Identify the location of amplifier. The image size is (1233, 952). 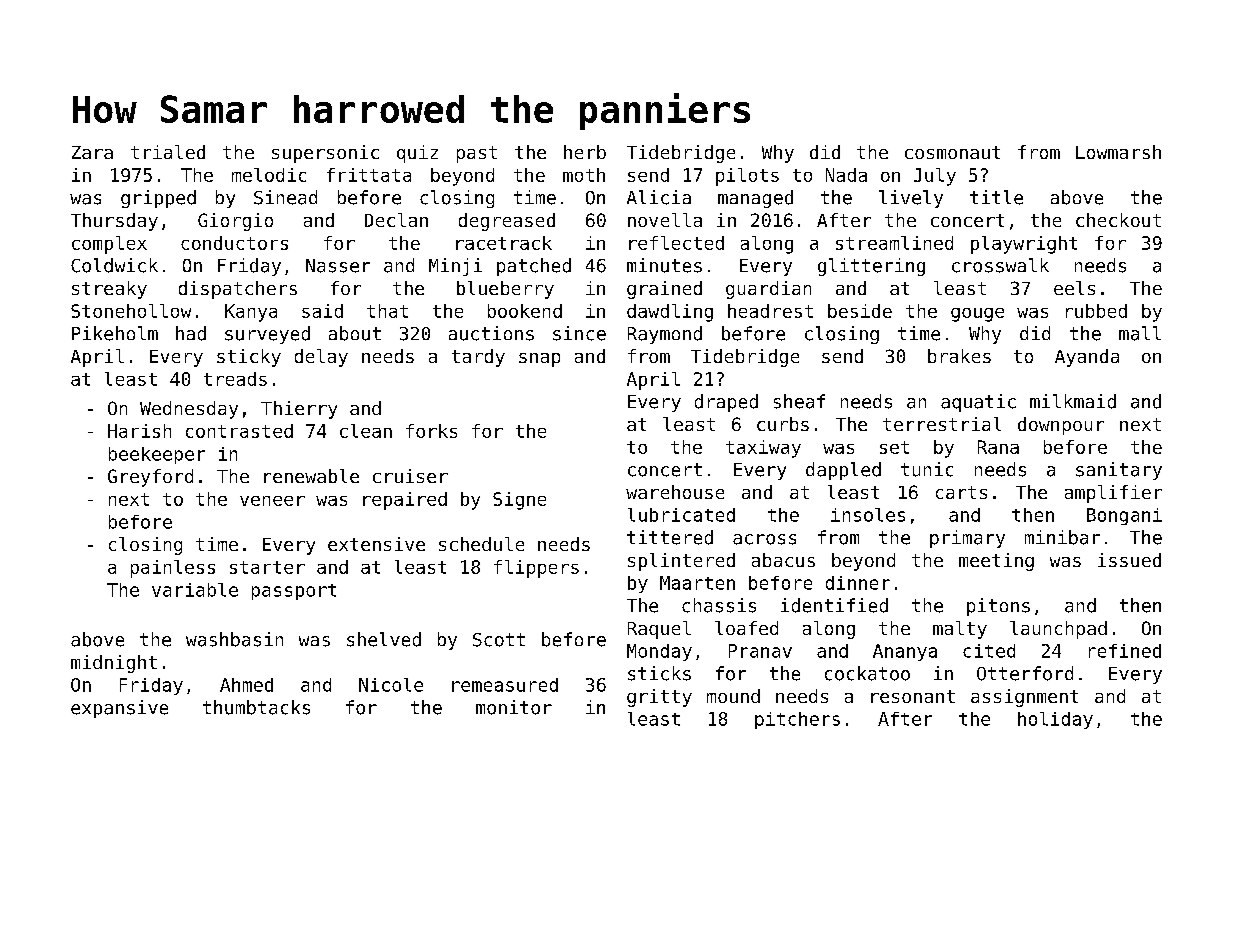
(1113, 494).
